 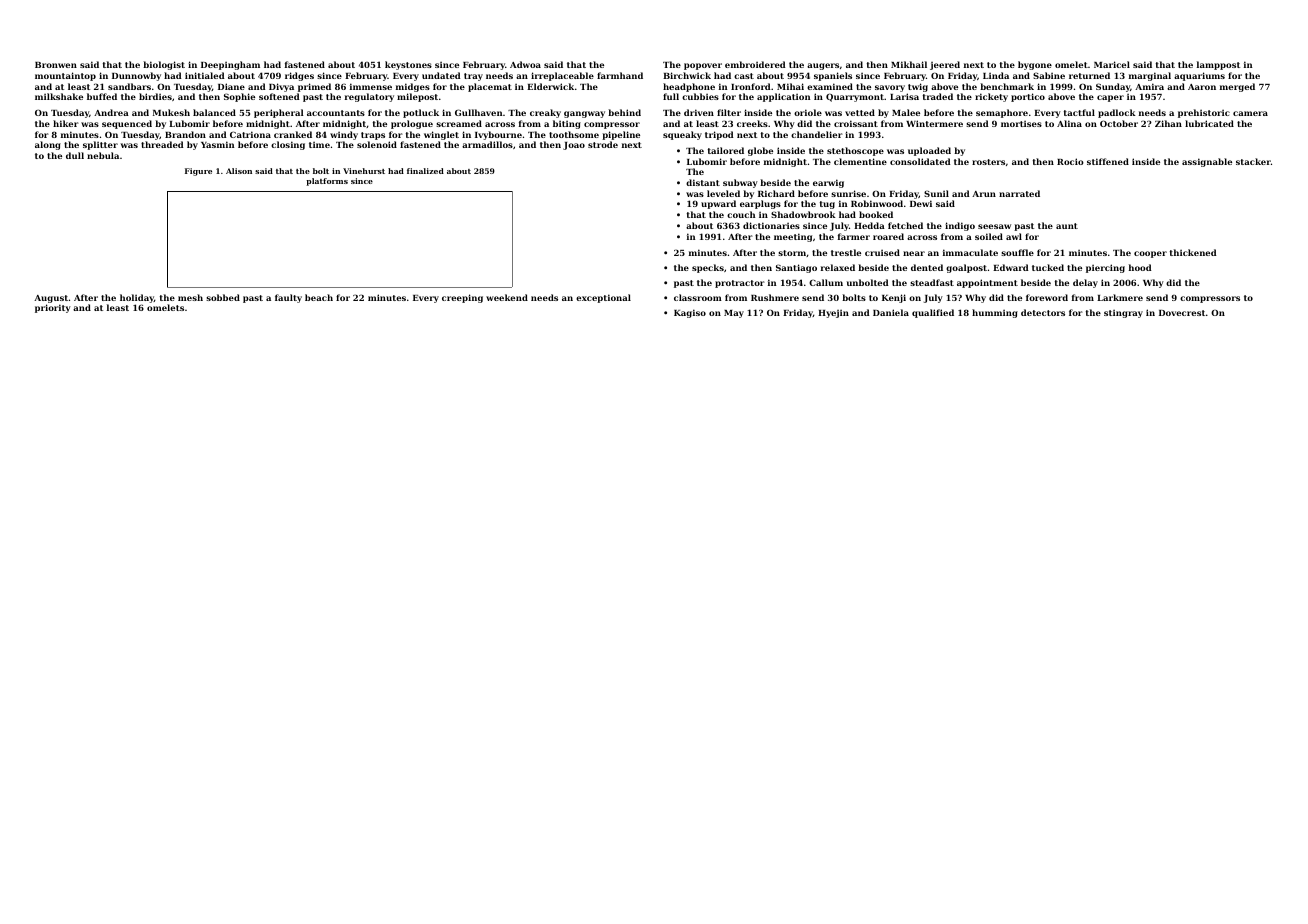 I want to click on Rocio, so click(x=1070, y=161).
